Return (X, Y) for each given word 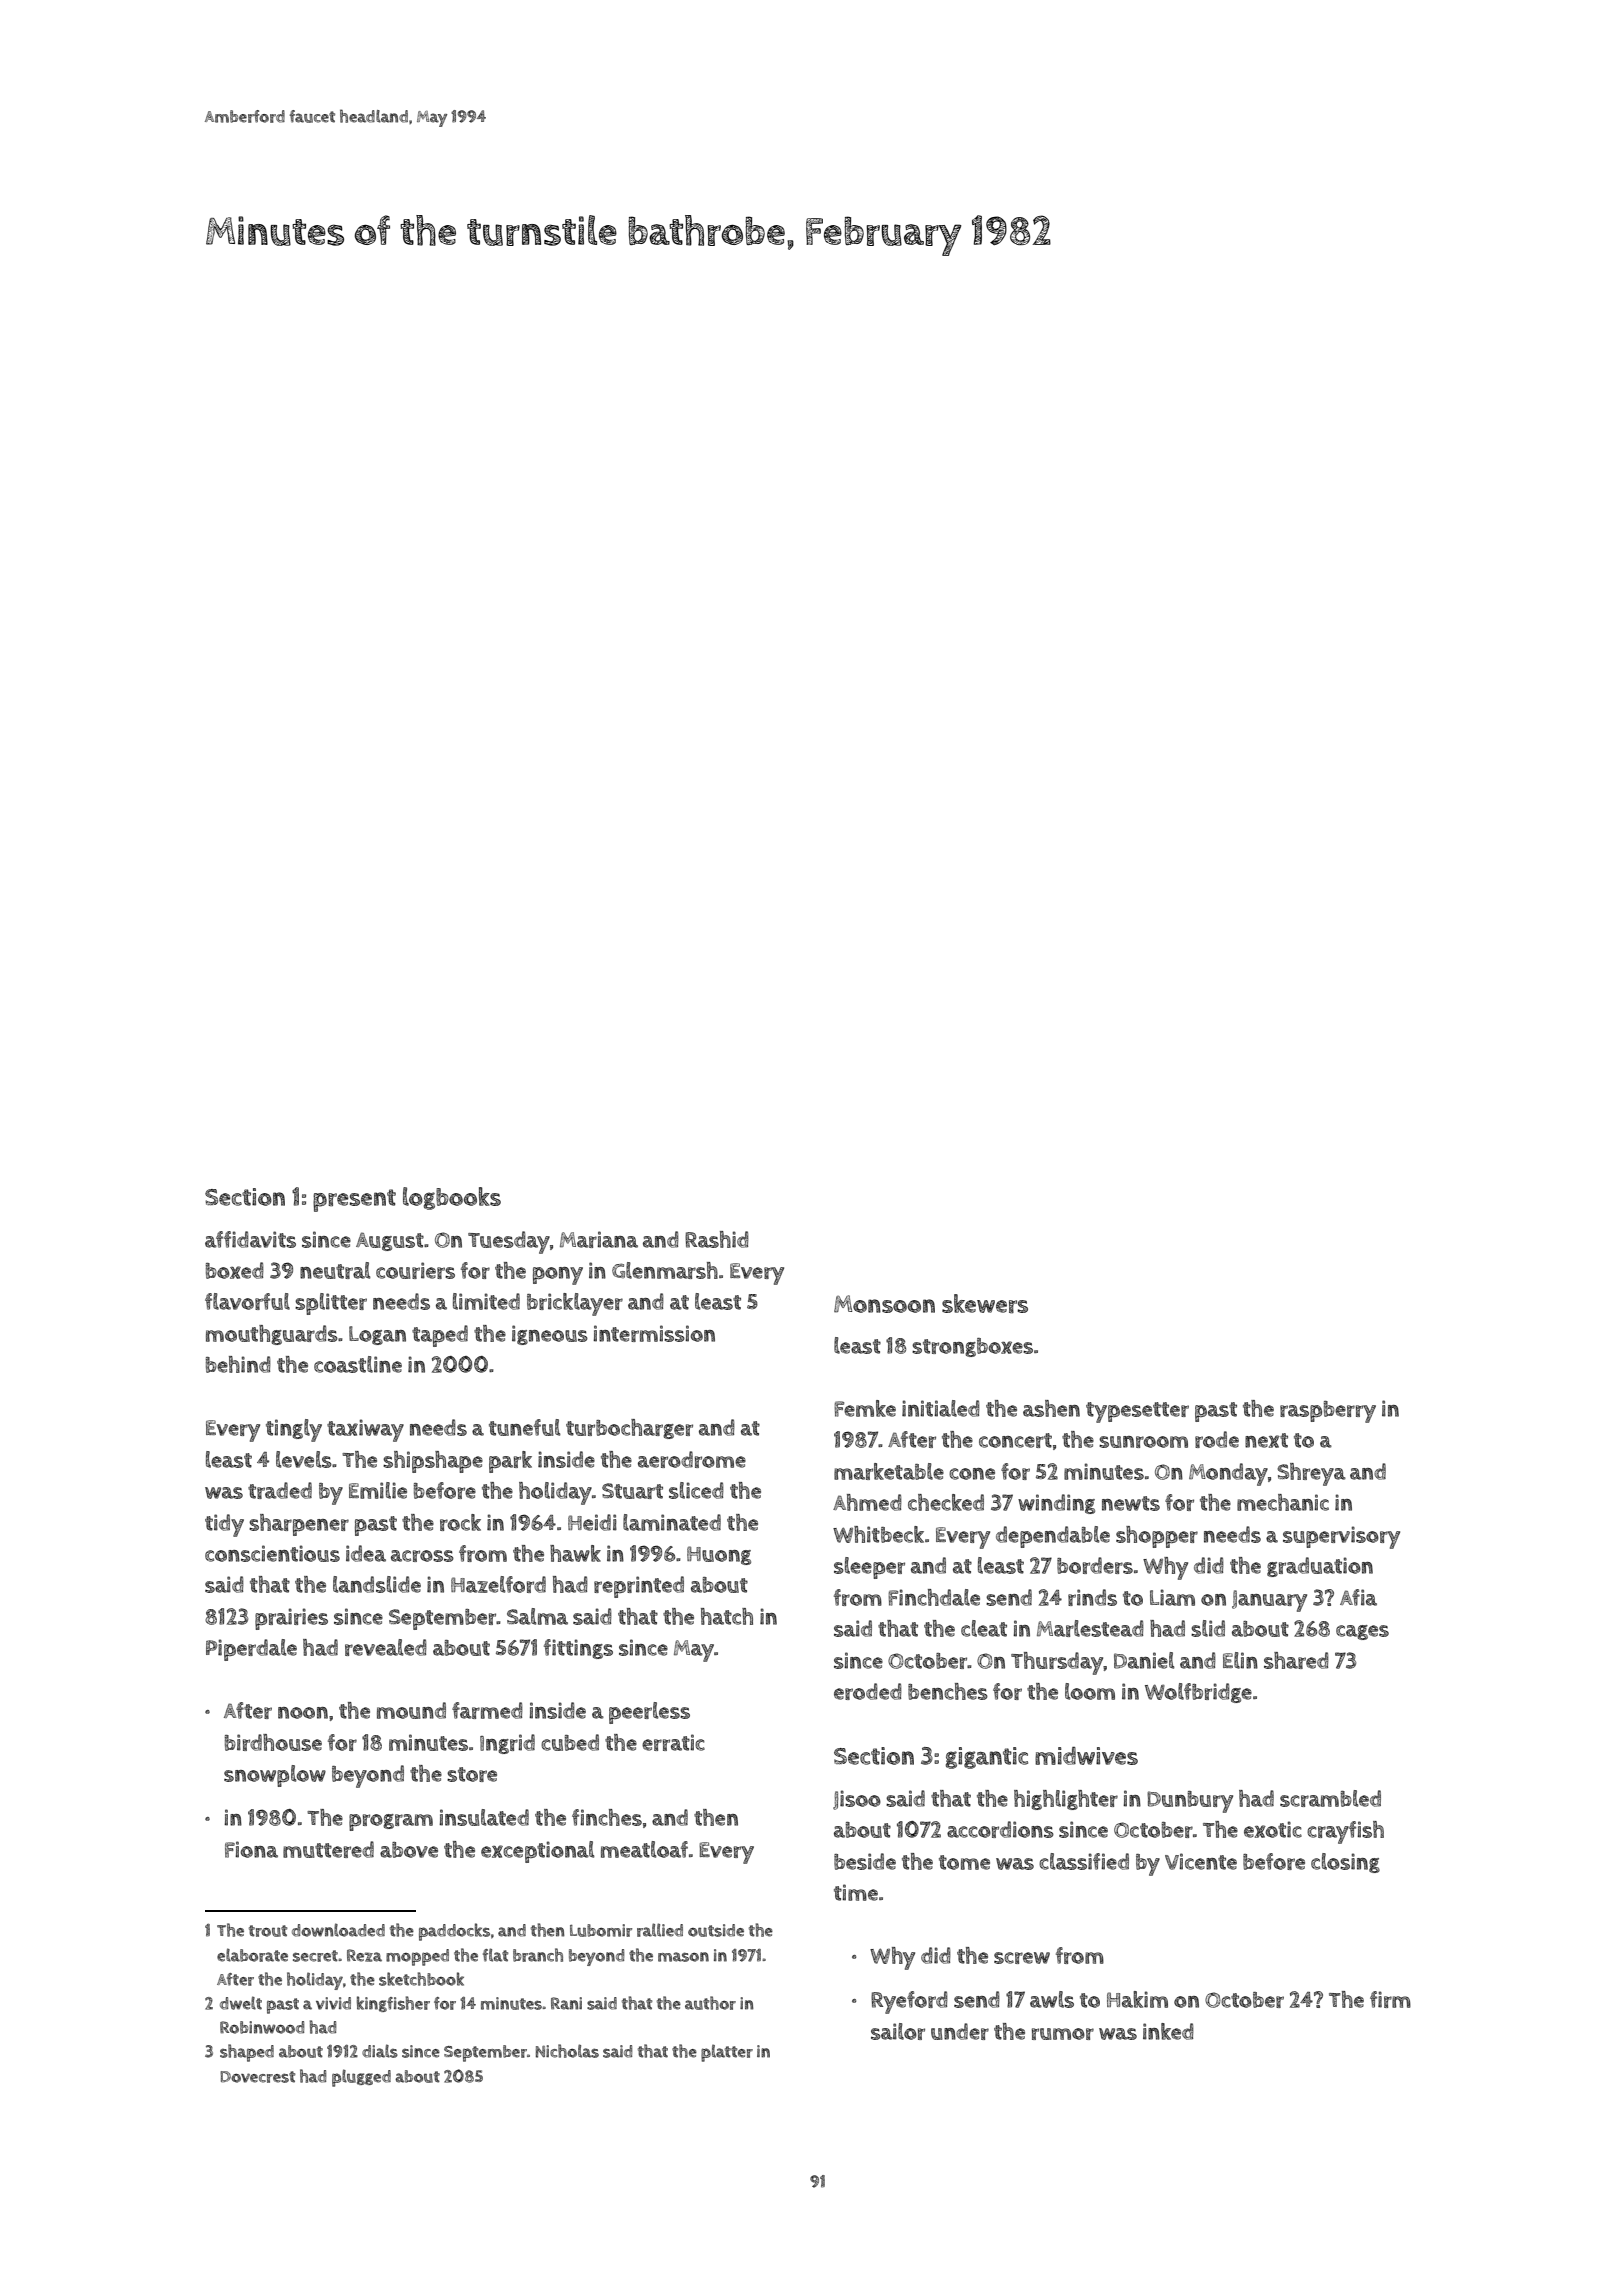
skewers (985, 1303)
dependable (1053, 1537)
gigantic (987, 1758)
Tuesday (509, 1242)
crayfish (1345, 1832)
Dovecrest (257, 2077)
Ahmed (867, 1502)
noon (303, 1713)
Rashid (717, 1239)
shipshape (433, 1462)
